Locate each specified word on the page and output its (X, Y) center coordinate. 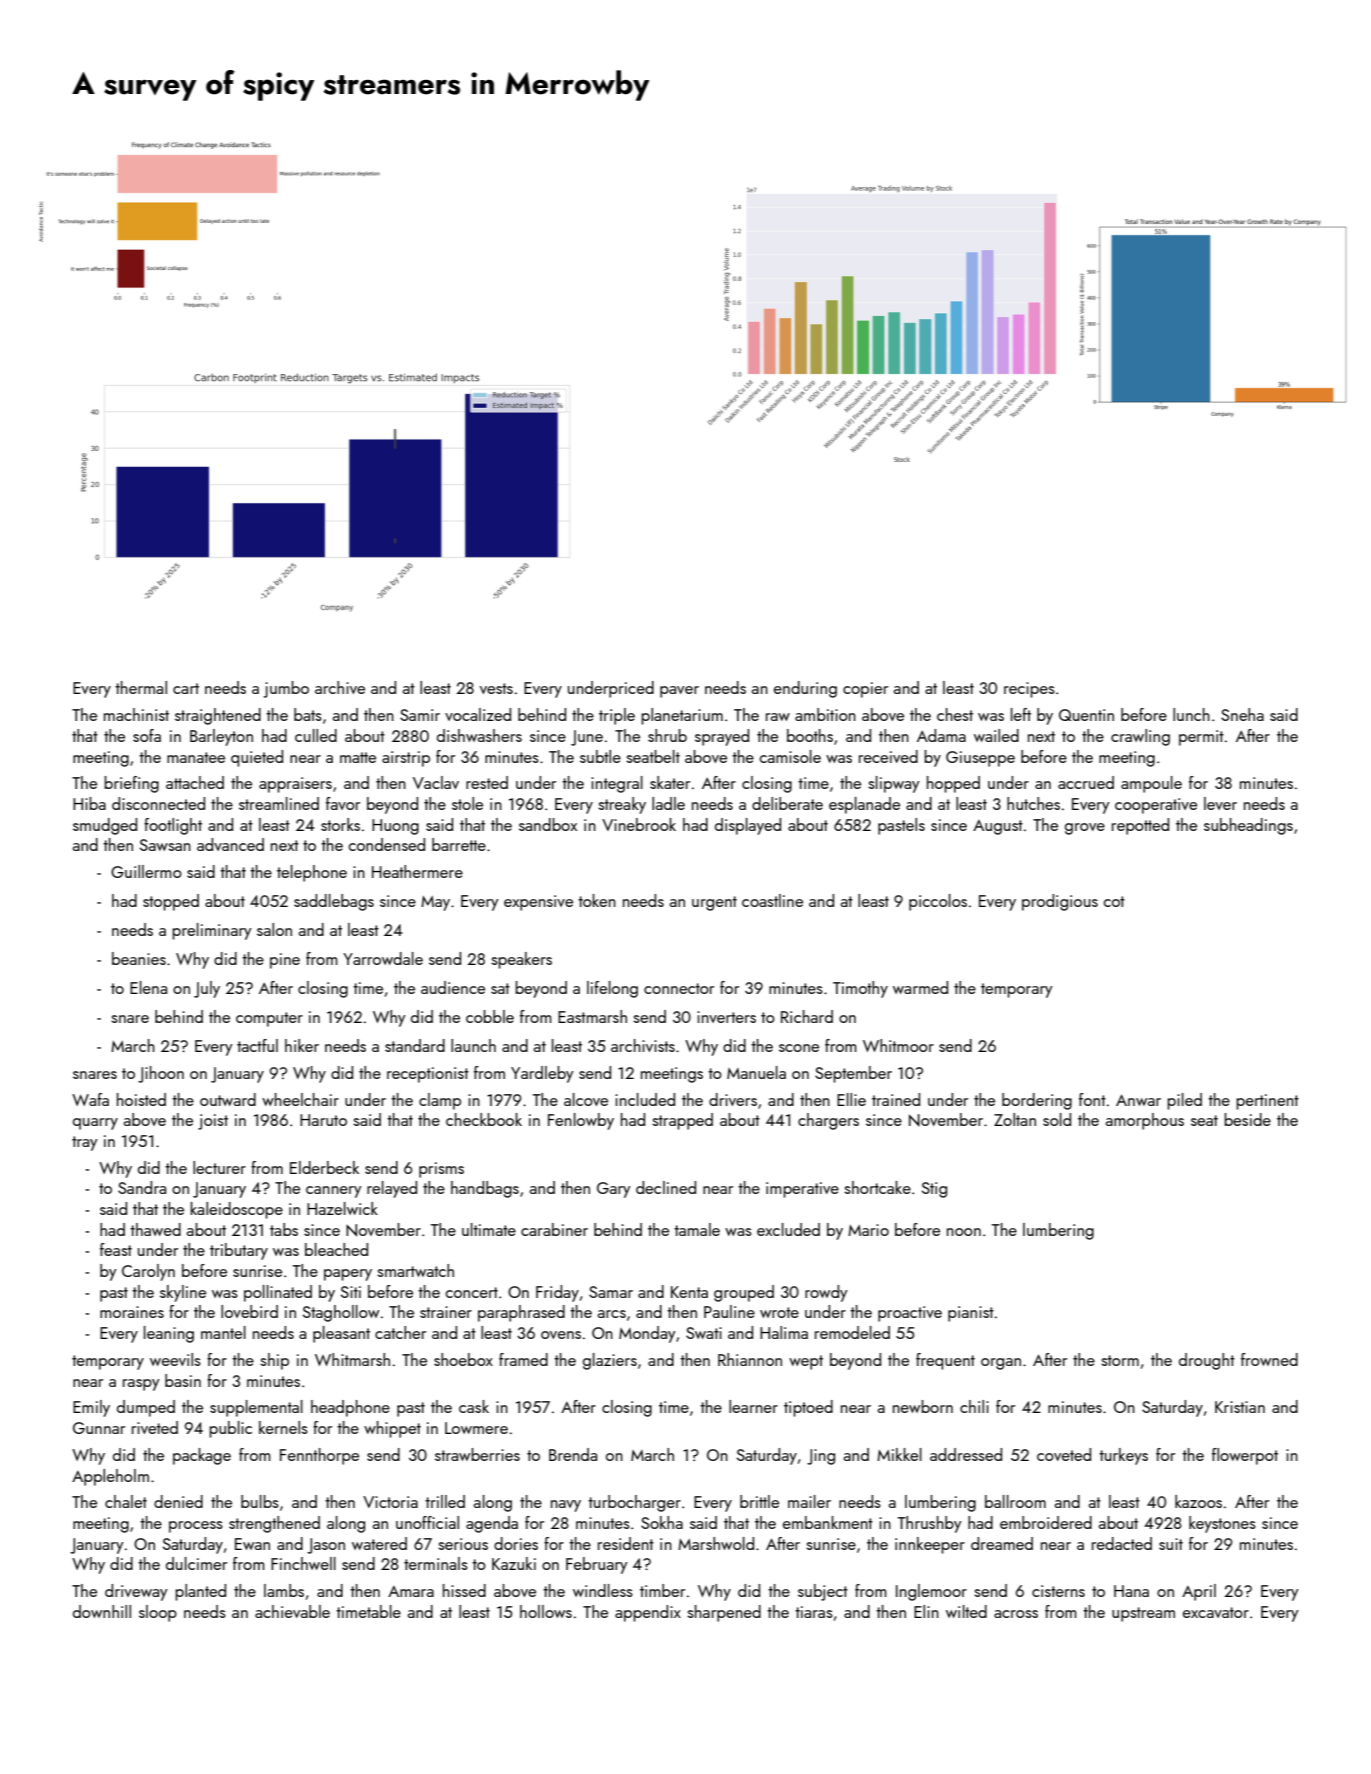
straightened (218, 716)
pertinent (1267, 1102)
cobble (490, 1016)
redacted (1122, 1543)
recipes (1029, 690)
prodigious (1060, 902)
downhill (102, 1611)
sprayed (722, 737)
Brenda (573, 1454)
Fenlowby (581, 1121)
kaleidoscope (236, 1210)
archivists (643, 1045)
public (230, 1429)
